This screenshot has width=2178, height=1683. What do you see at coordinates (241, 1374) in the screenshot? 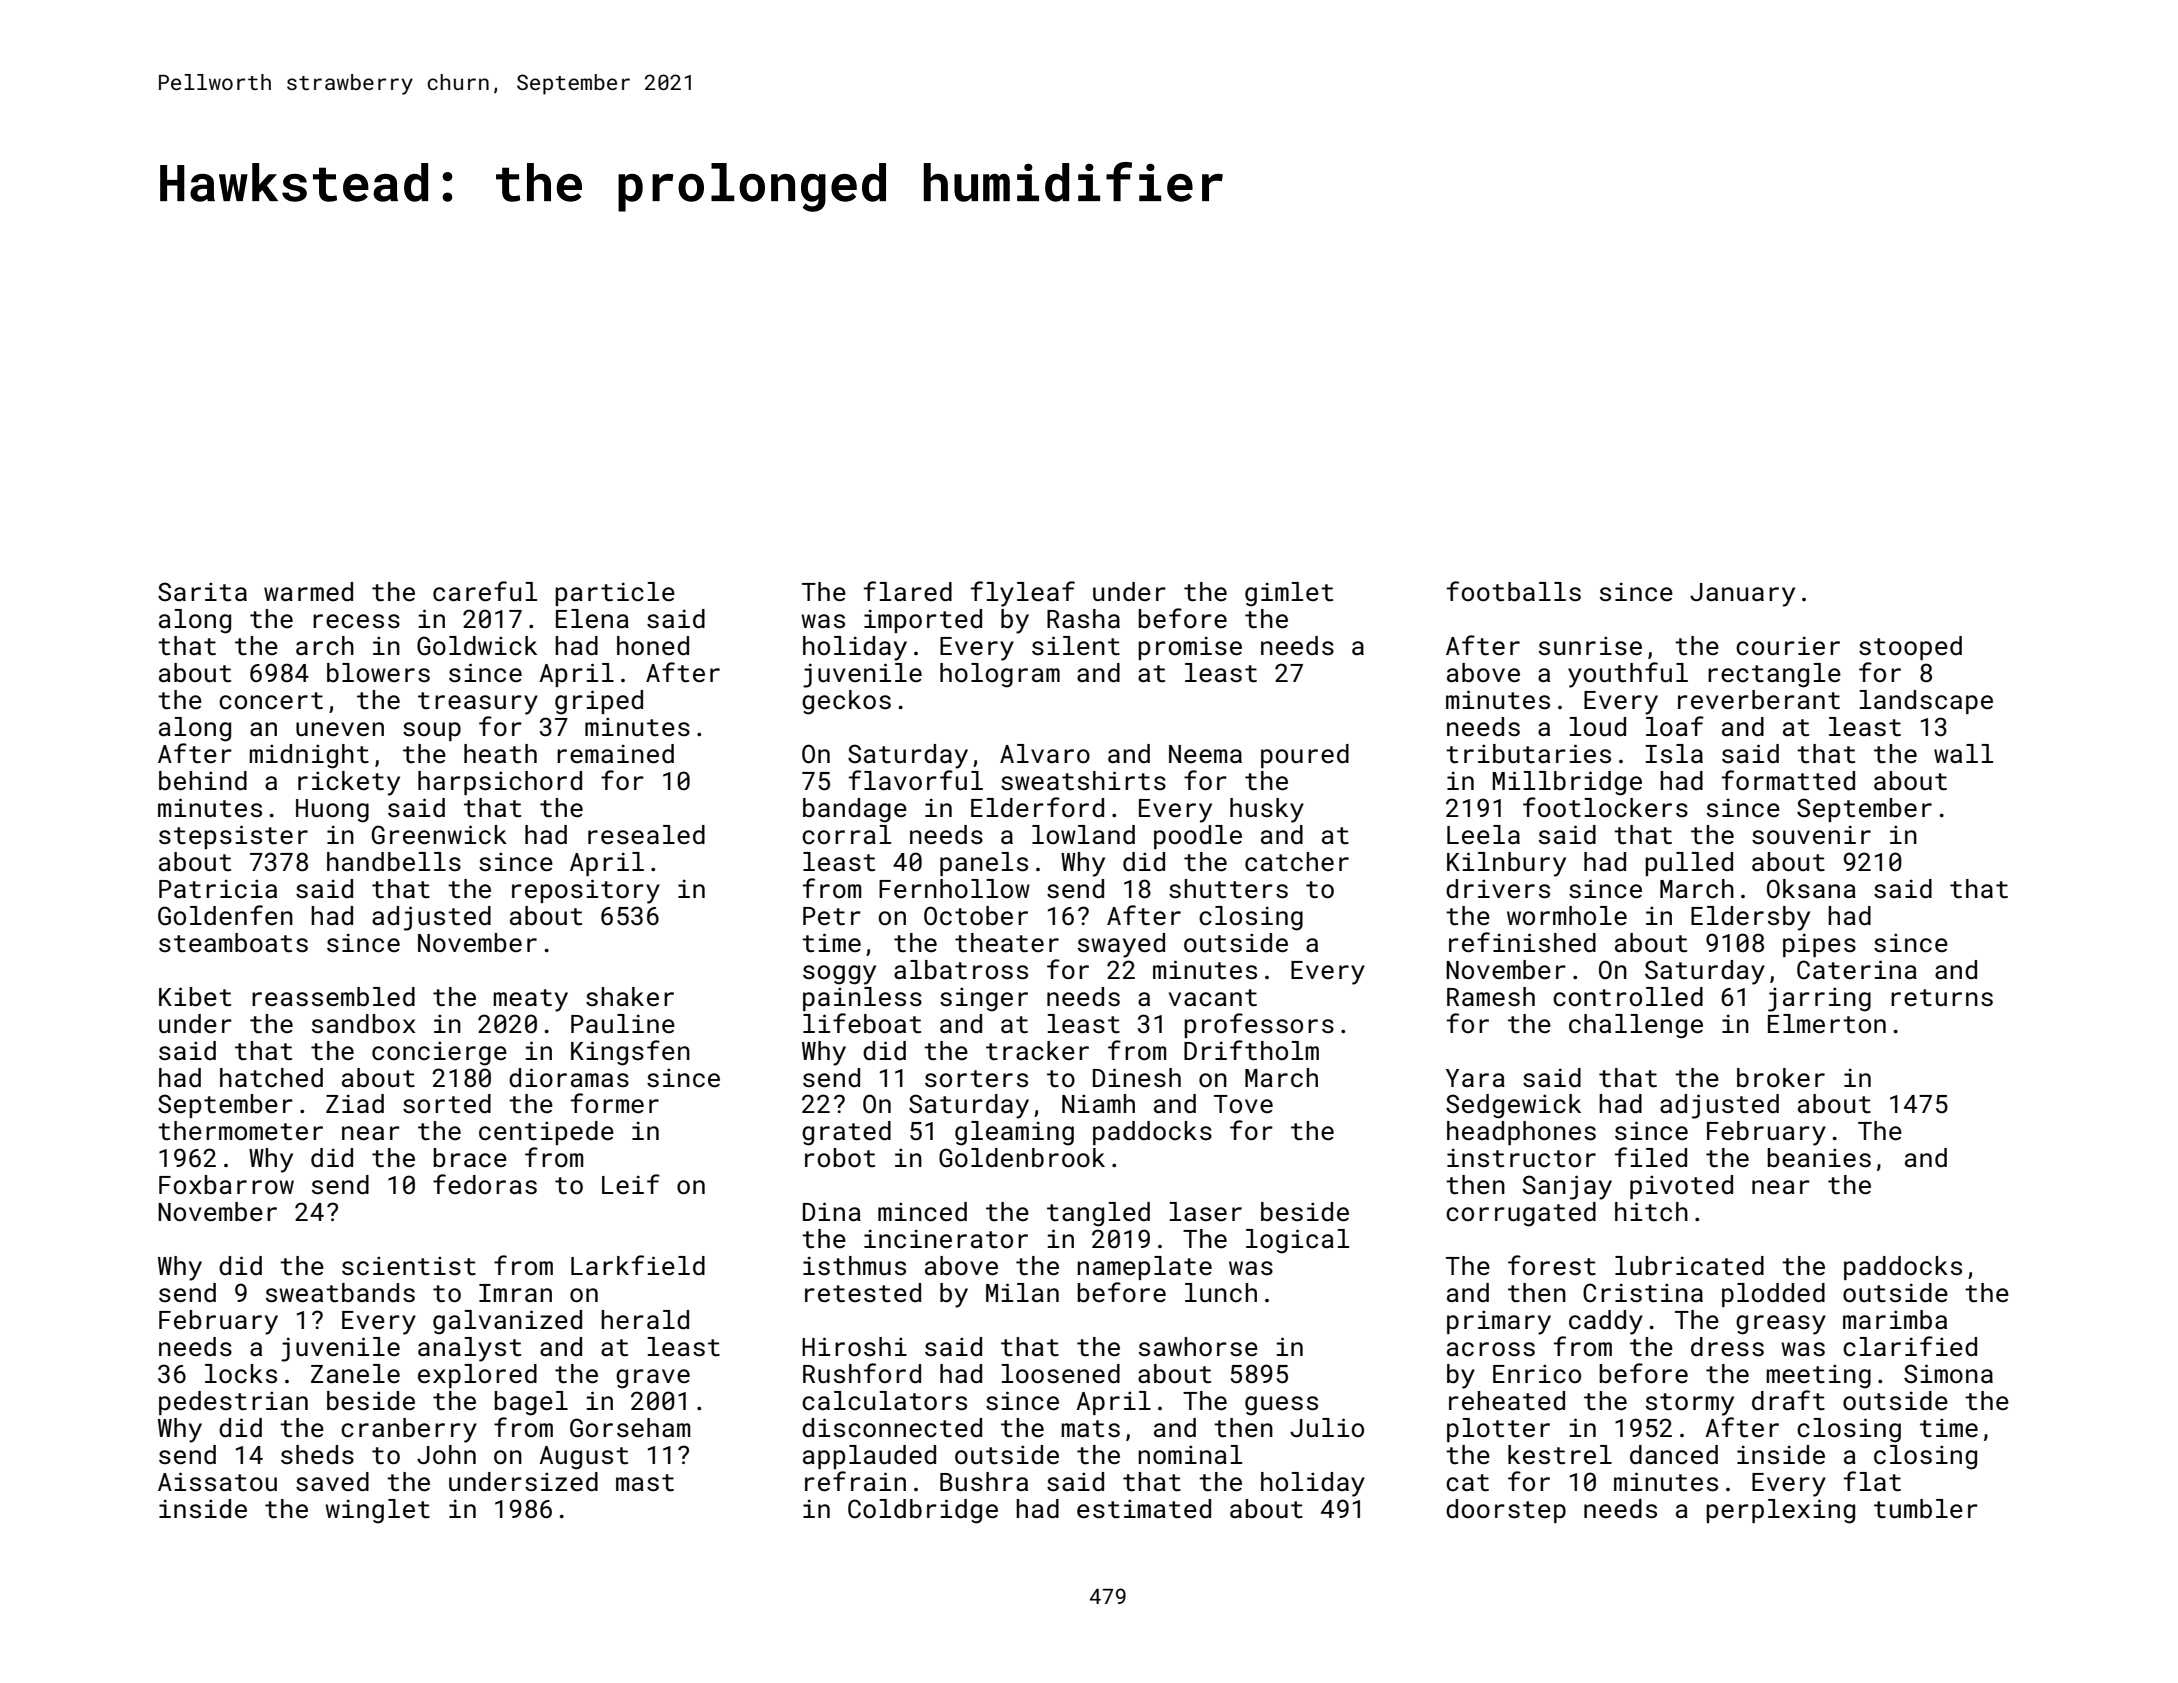
I see `locks` at bounding box center [241, 1374].
